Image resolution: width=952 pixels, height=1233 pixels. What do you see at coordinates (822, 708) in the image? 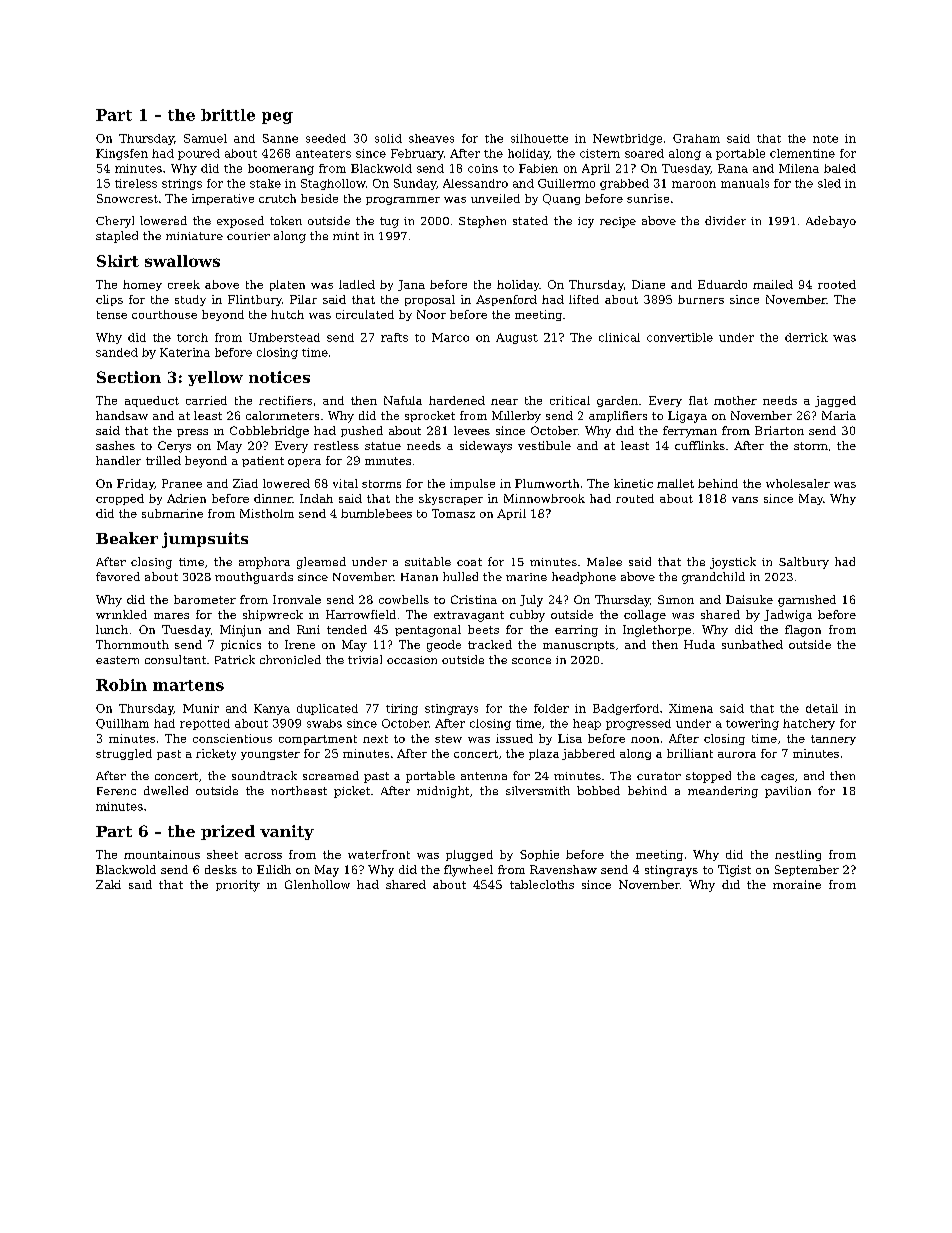
I see `detail` at bounding box center [822, 708].
